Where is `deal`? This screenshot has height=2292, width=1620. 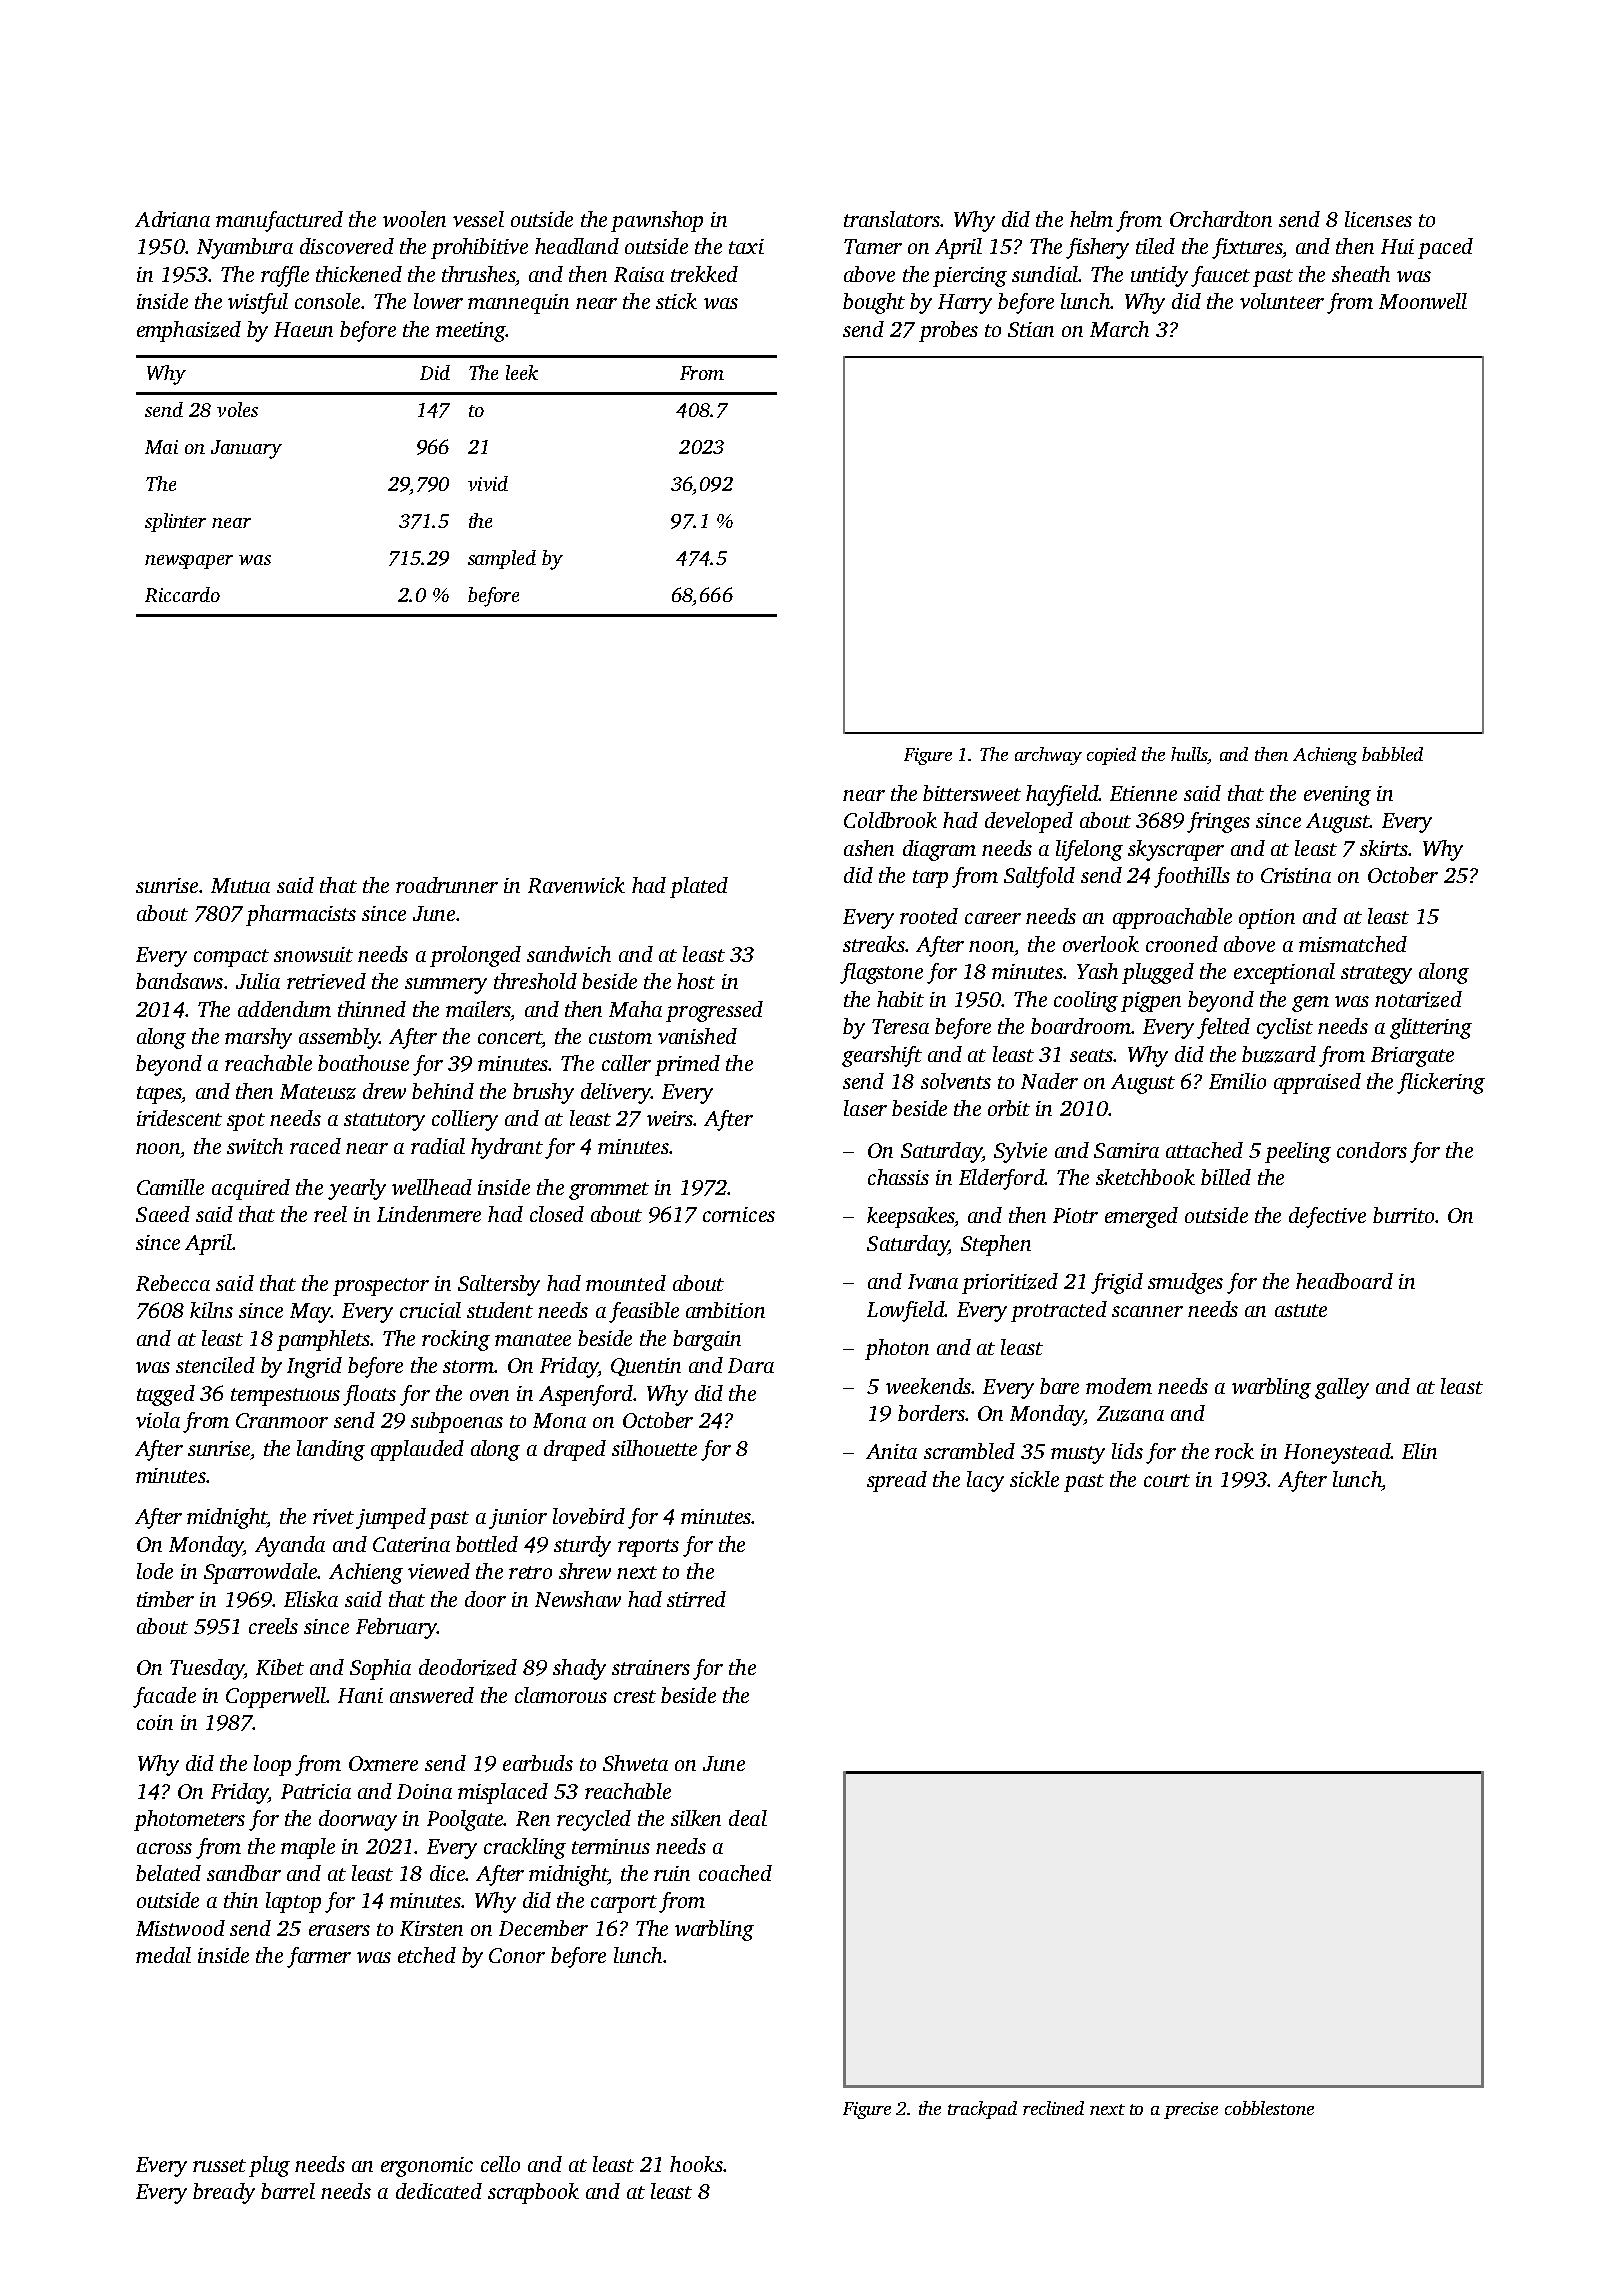 deal is located at coordinates (748, 1818).
